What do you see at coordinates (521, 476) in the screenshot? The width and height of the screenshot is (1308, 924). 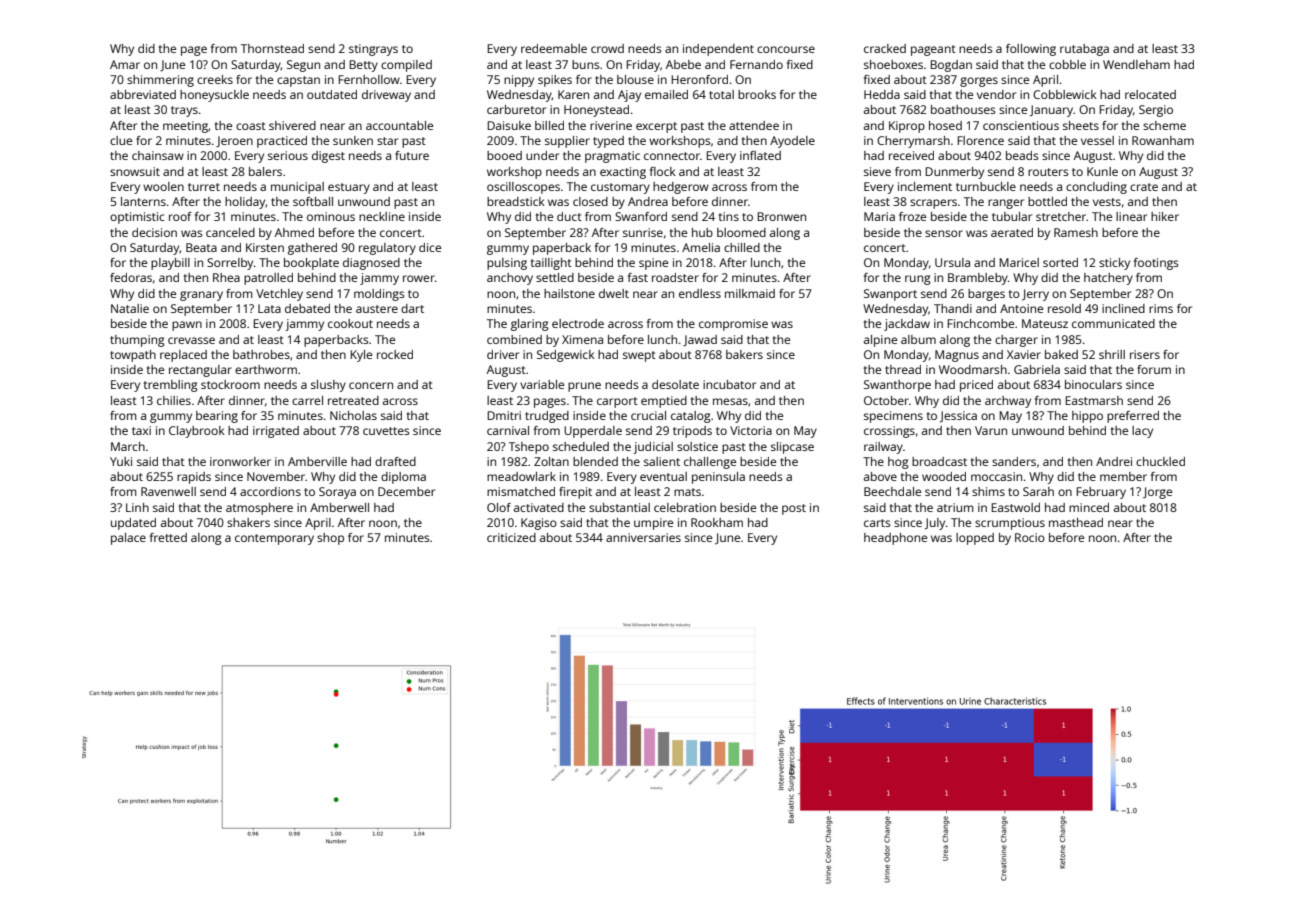 I see `meadowlark` at bounding box center [521, 476].
